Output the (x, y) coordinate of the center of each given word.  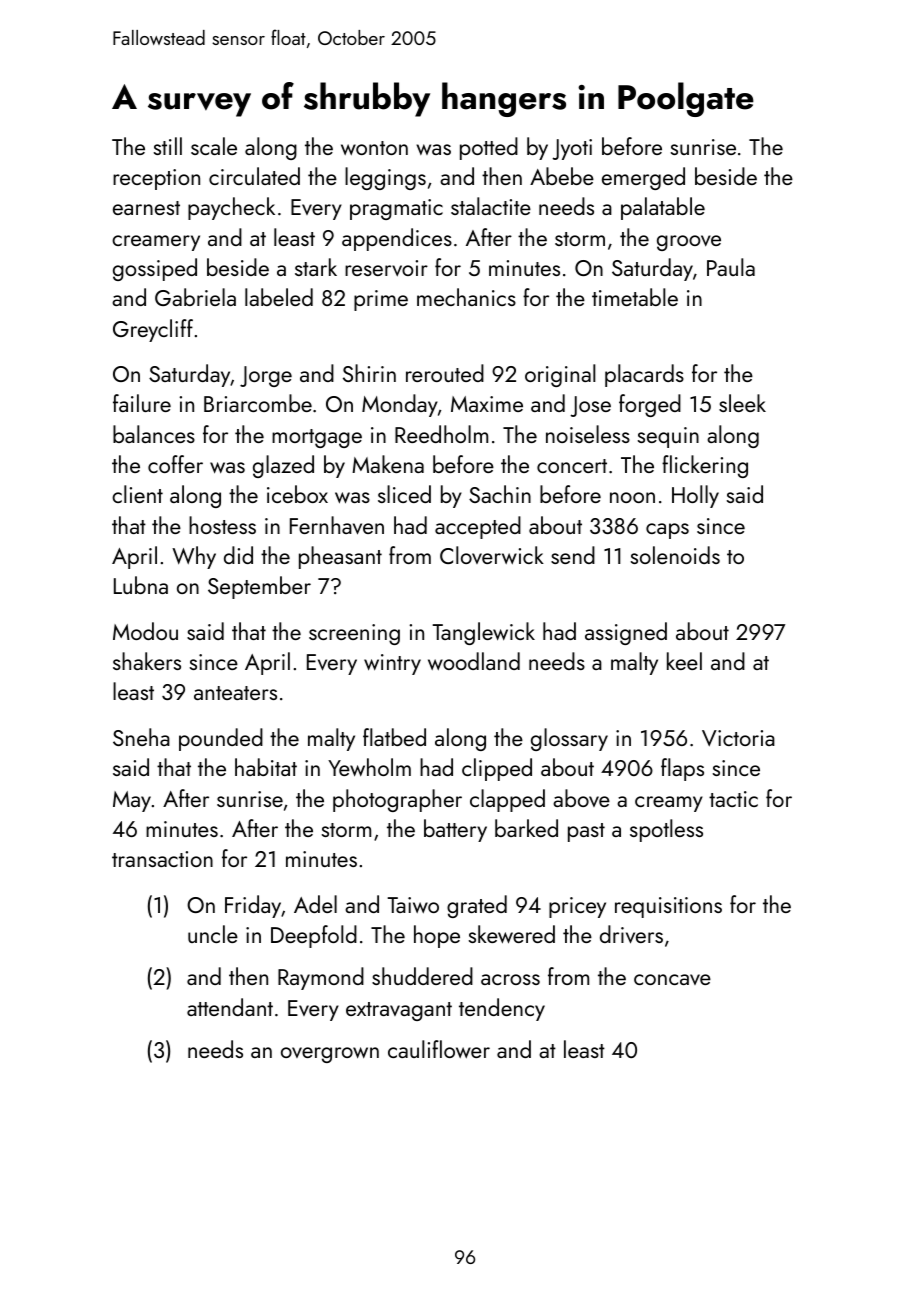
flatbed (394, 737)
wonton (374, 148)
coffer (175, 464)
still (168, 146)
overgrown (330, 1055)
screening (354, 634)
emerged (643, 178)
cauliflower (439, 1049)
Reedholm (441, 434)
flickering (705, 466)
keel (684, 661)
